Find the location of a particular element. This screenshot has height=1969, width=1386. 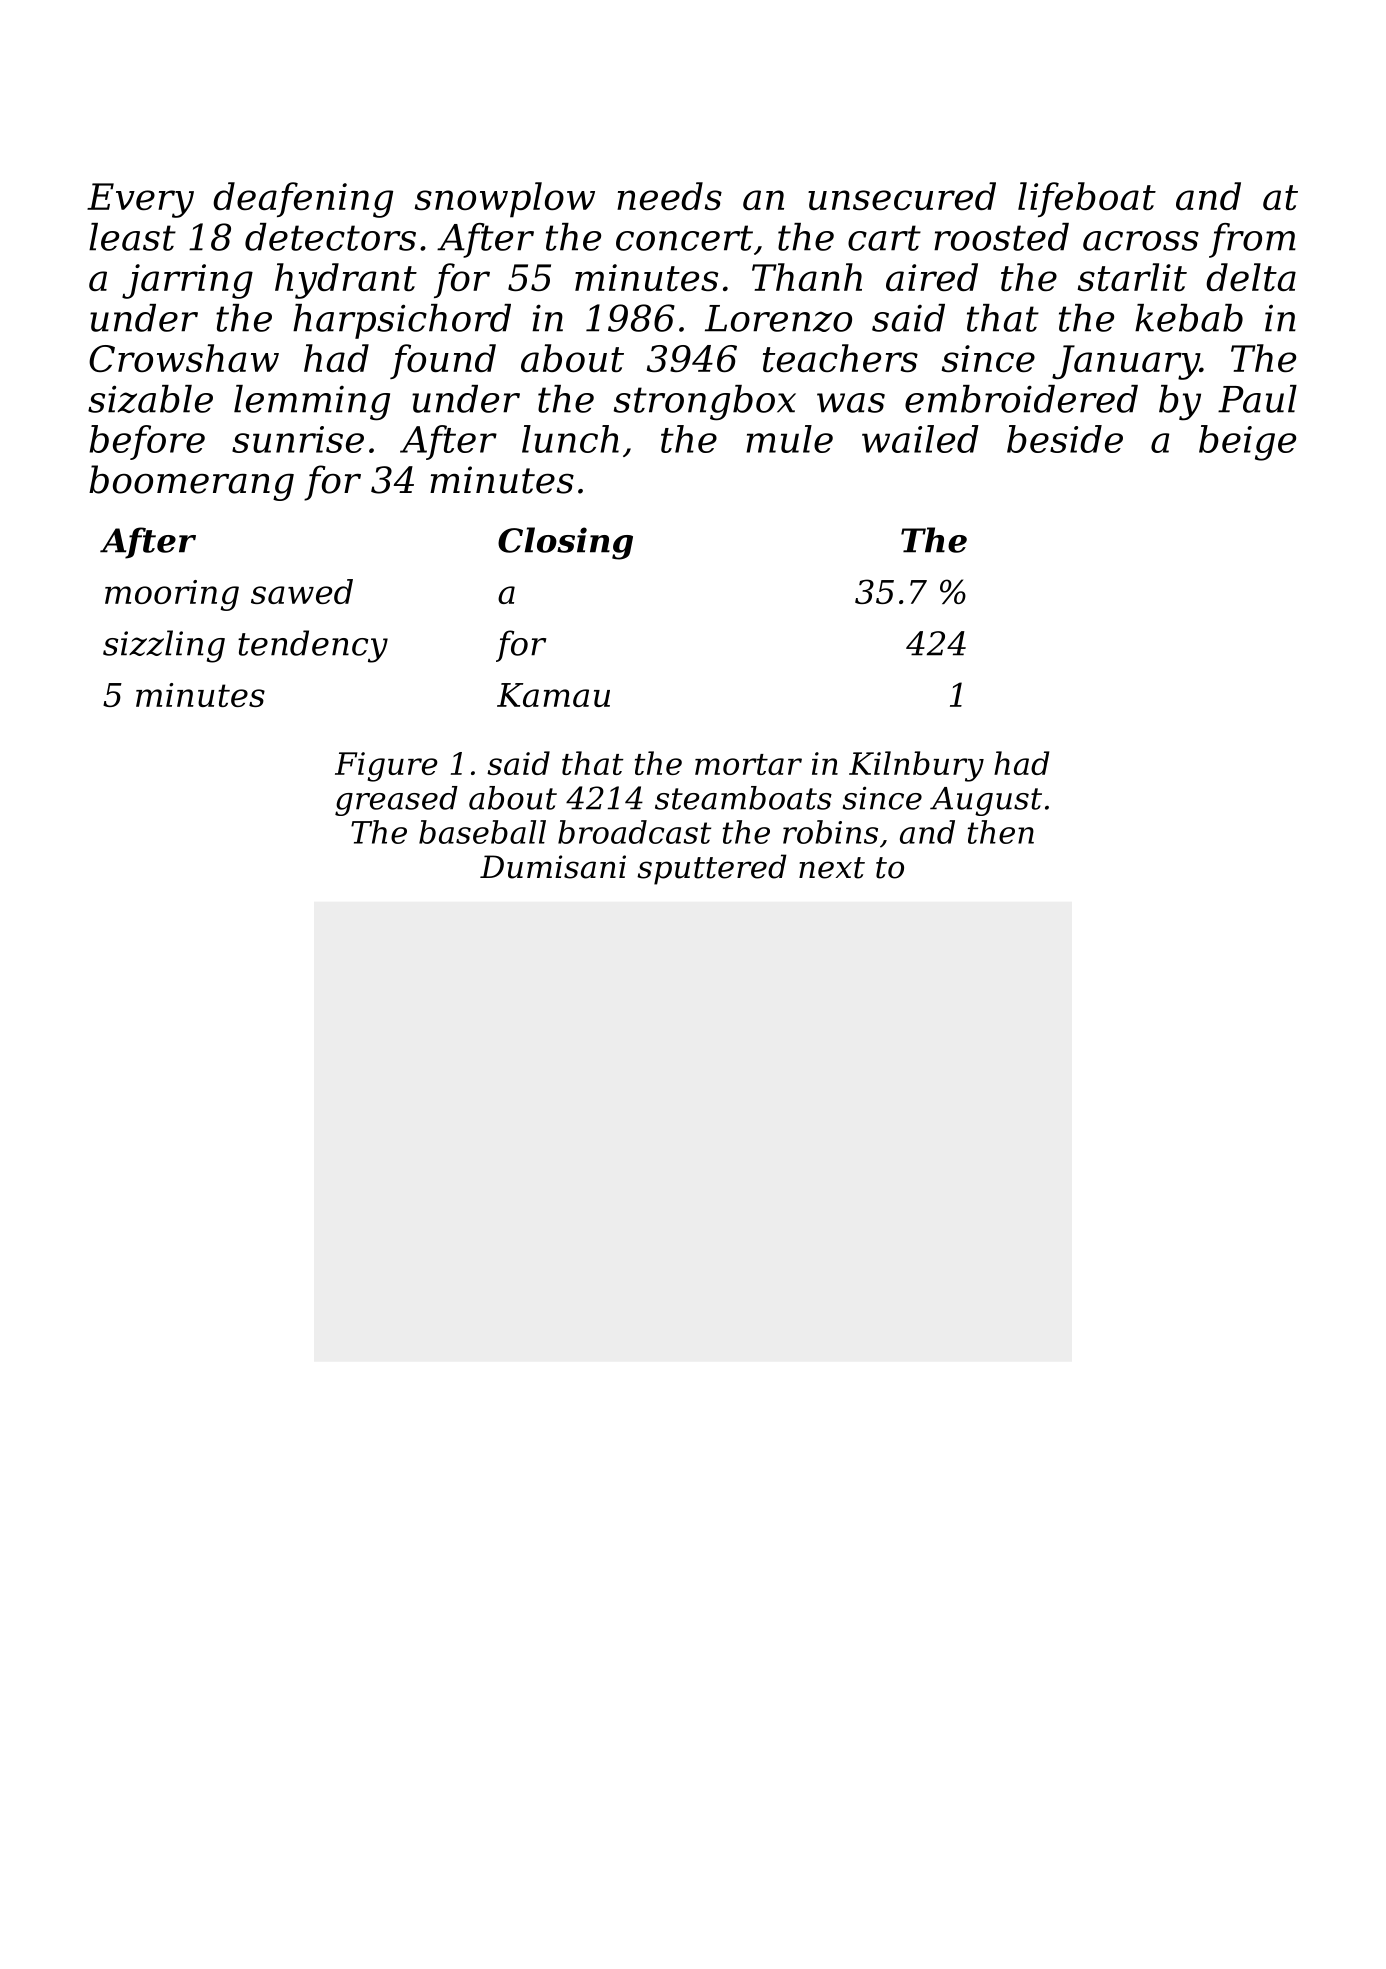

mooring is located at coordinates (172, 595).
